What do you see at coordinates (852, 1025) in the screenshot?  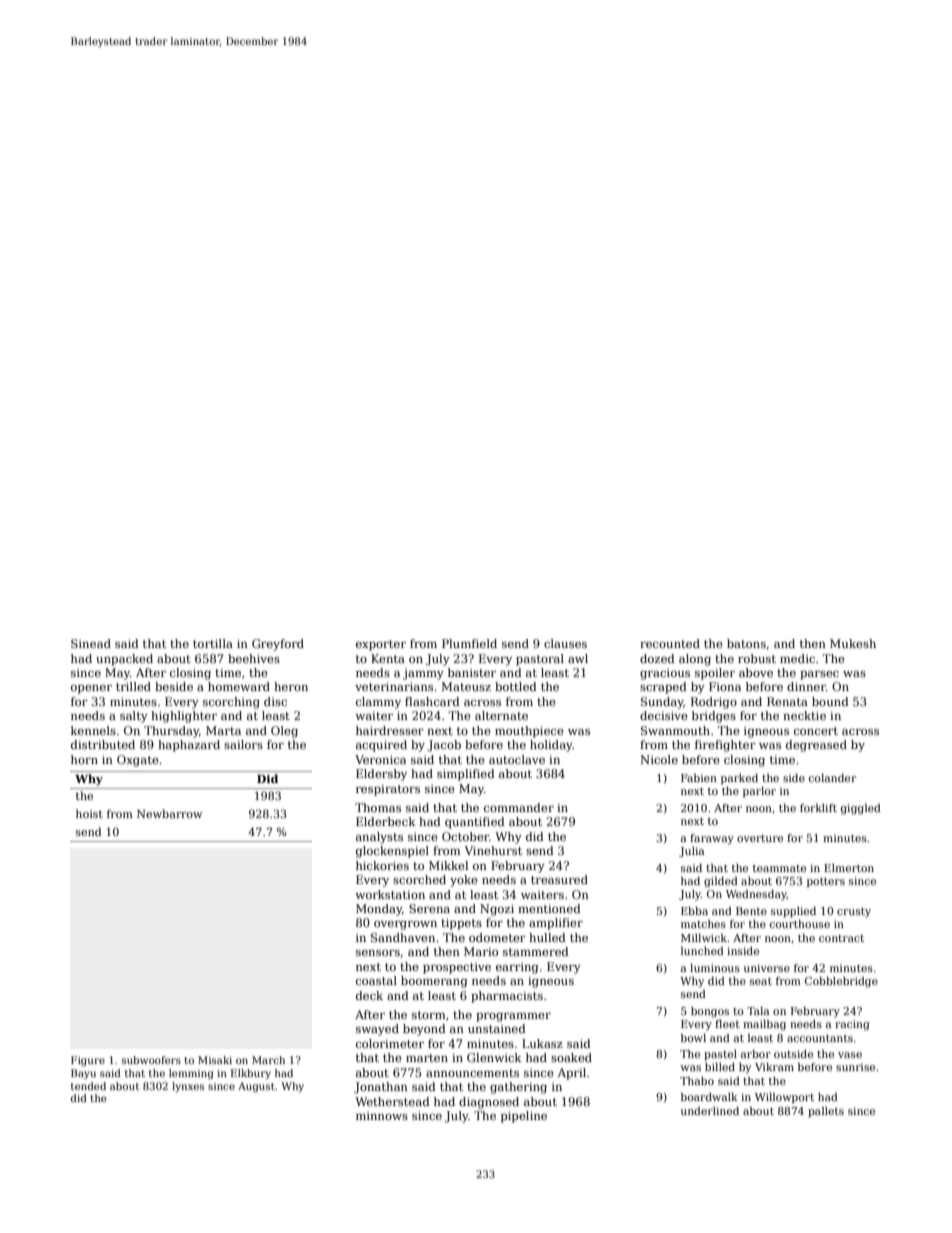 I see `racing` at bounding box center [852, 1025].
